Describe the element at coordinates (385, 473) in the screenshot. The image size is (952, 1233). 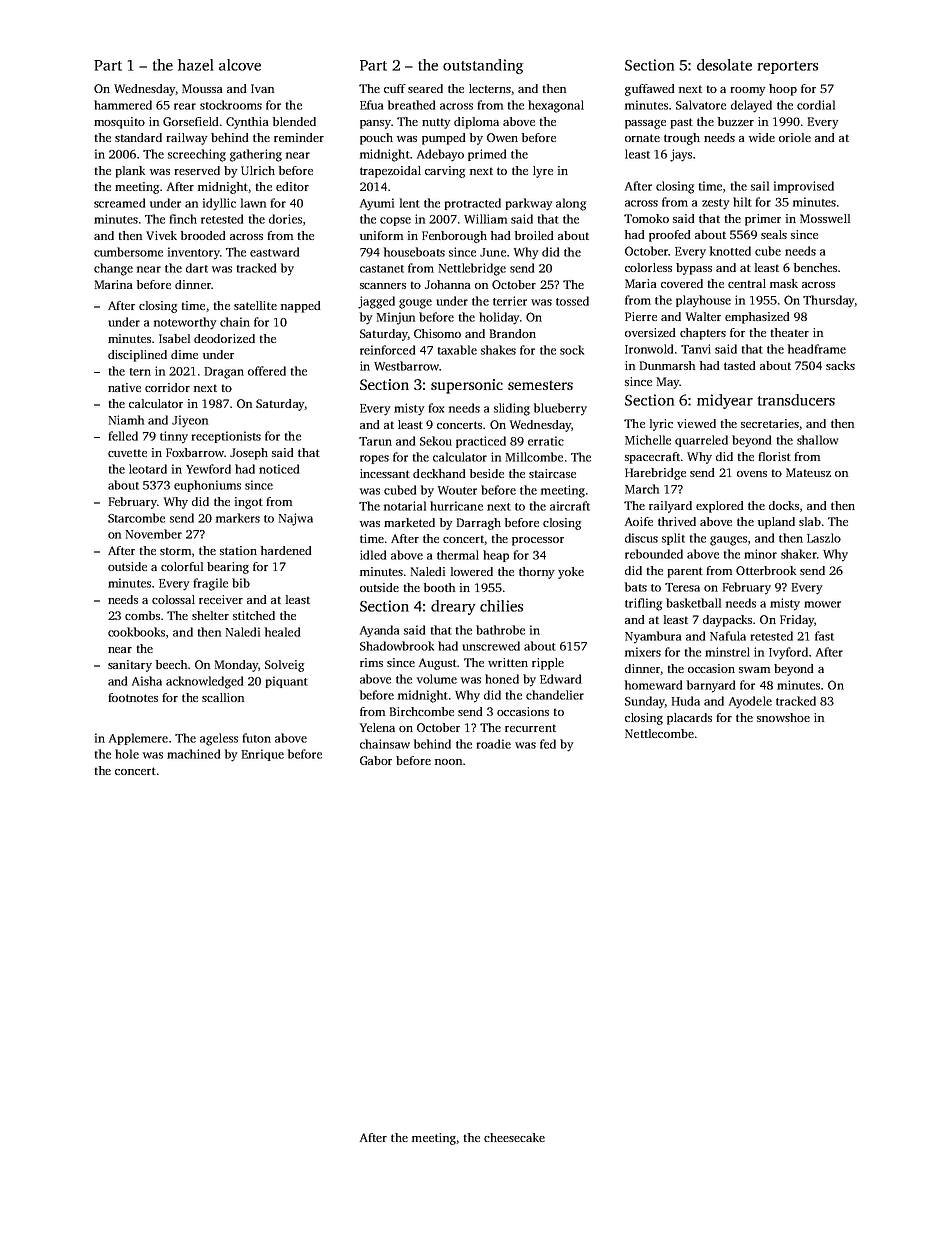
I see `incessant` at that location.
